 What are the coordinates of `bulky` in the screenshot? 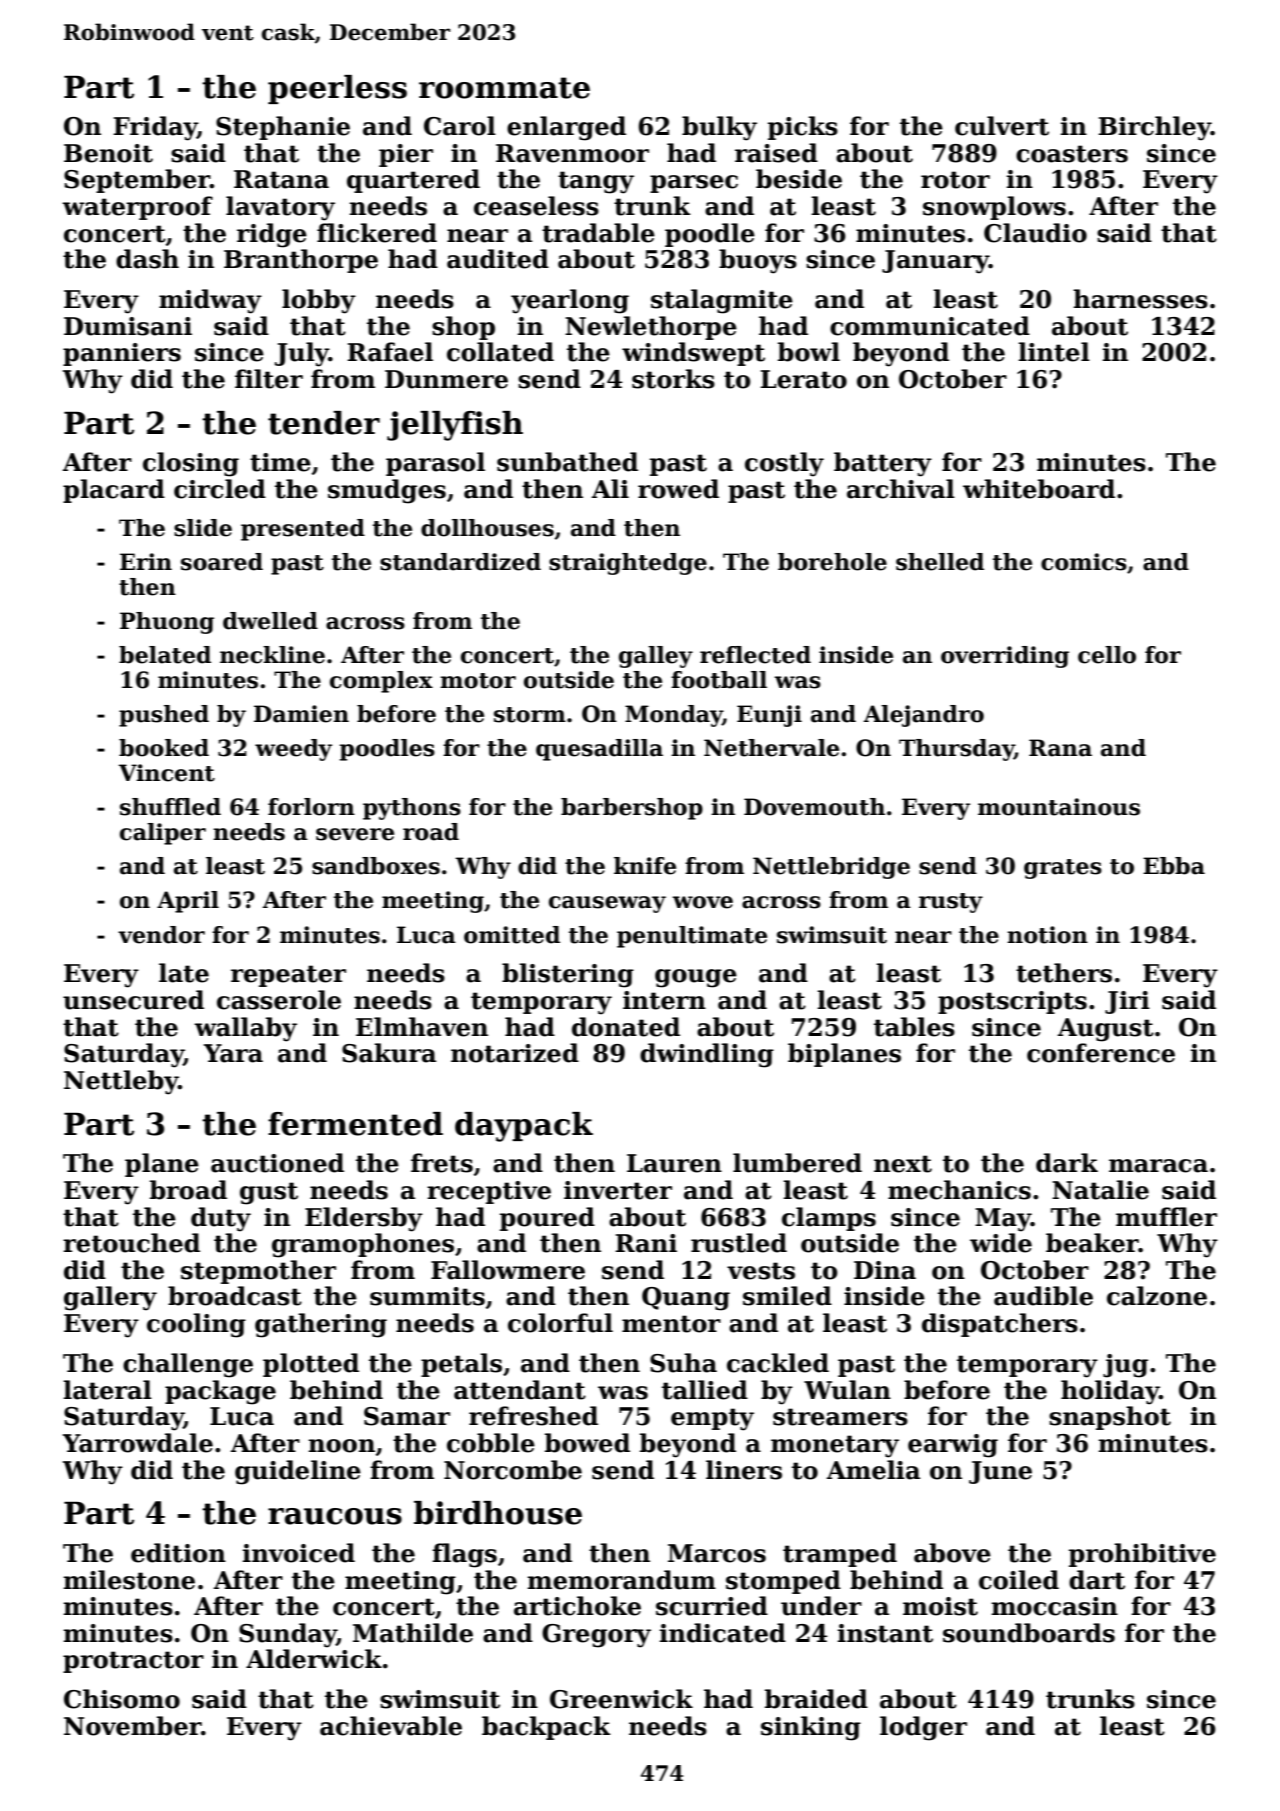 It's located at (719, 128).
